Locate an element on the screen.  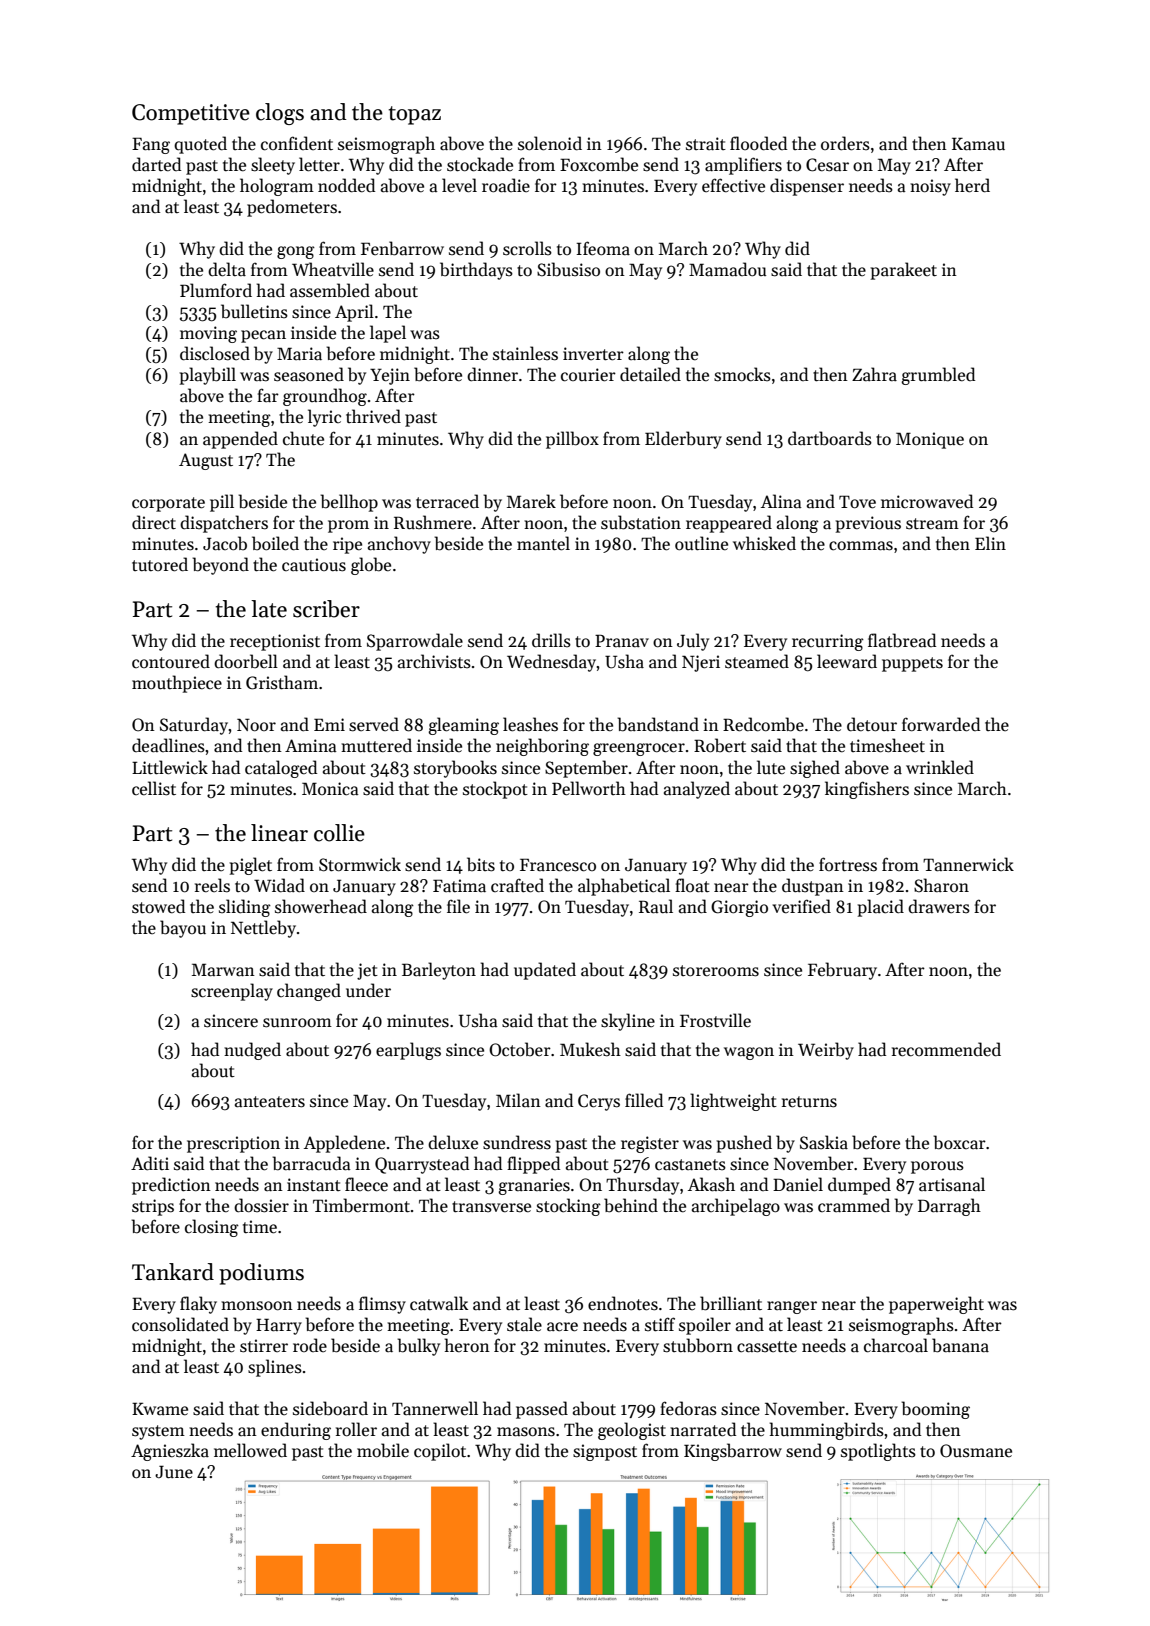
strait is located at coordinates (706, 144).
